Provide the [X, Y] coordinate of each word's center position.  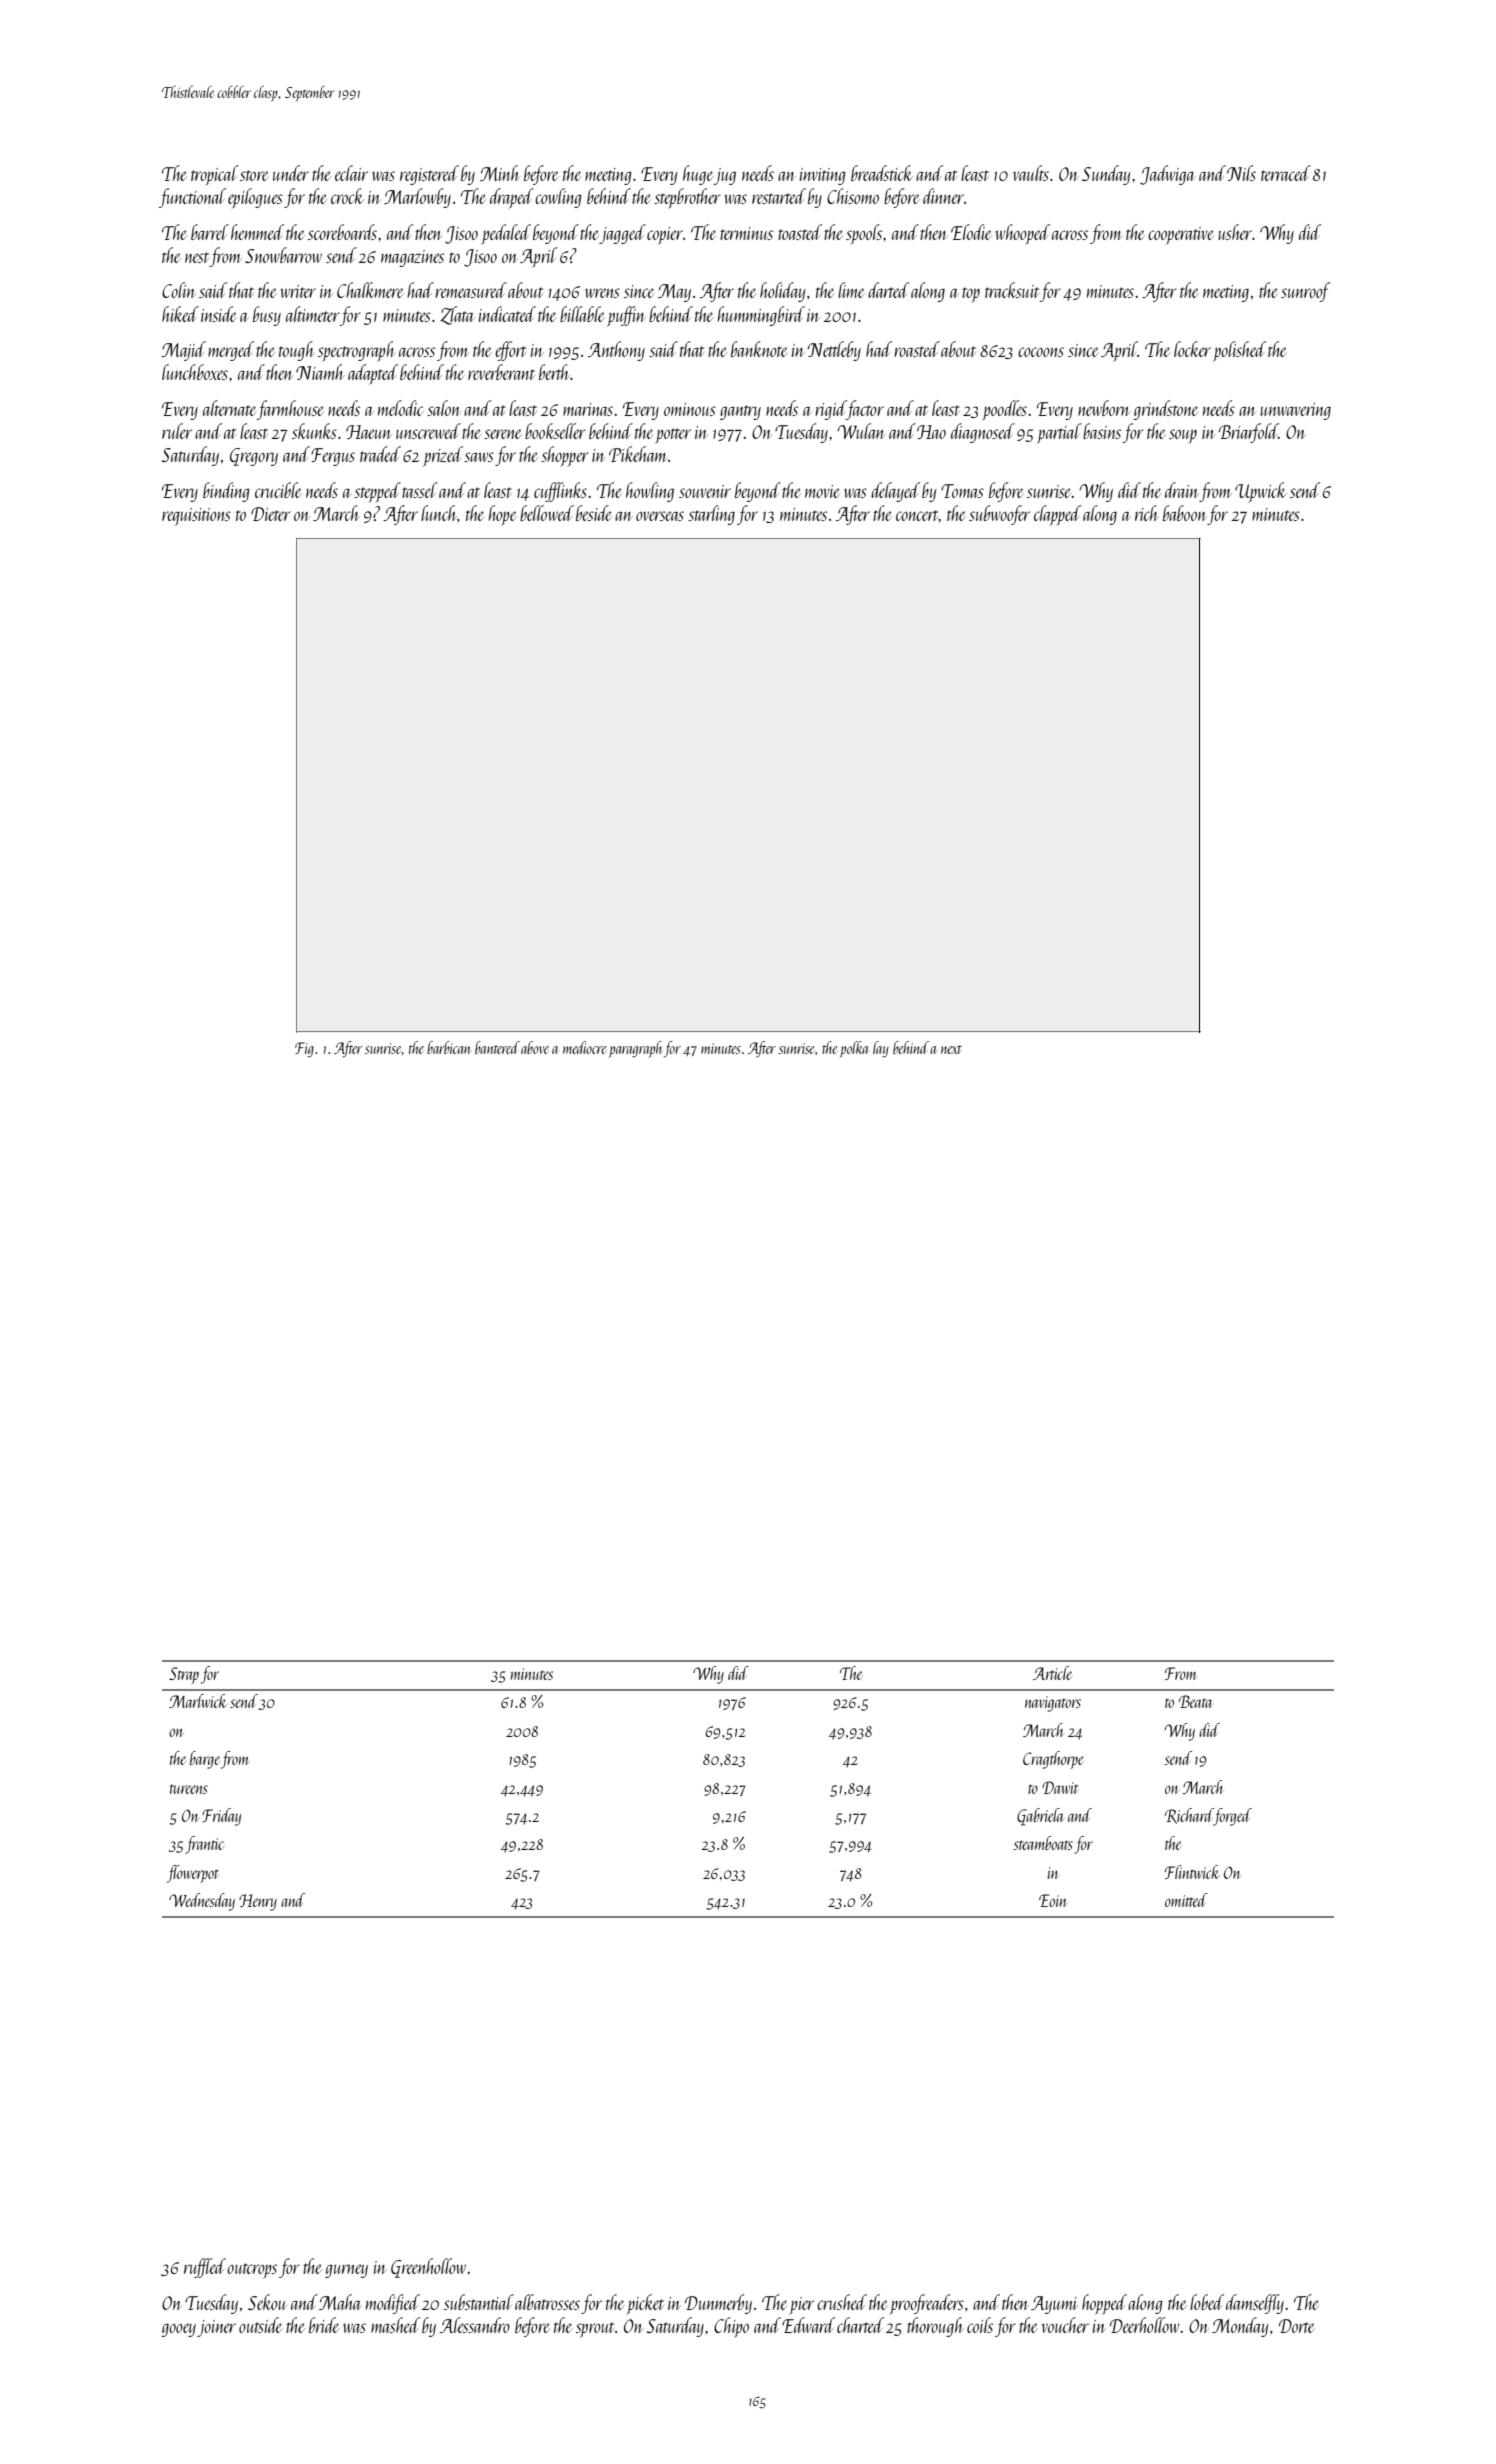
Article [1052, 1673]
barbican [449, 1047]
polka [854, 1049]
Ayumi [1054, 2305]
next [951, 1049]
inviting [822, 176]
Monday [1240, 2327]
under [291, 173]
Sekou [267, 2302]
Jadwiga [1167, 175]
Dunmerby [718, 2304]
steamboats [1043, 1843]
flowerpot [193, 1874]
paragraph [635, 1049]
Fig [304, 1049]
